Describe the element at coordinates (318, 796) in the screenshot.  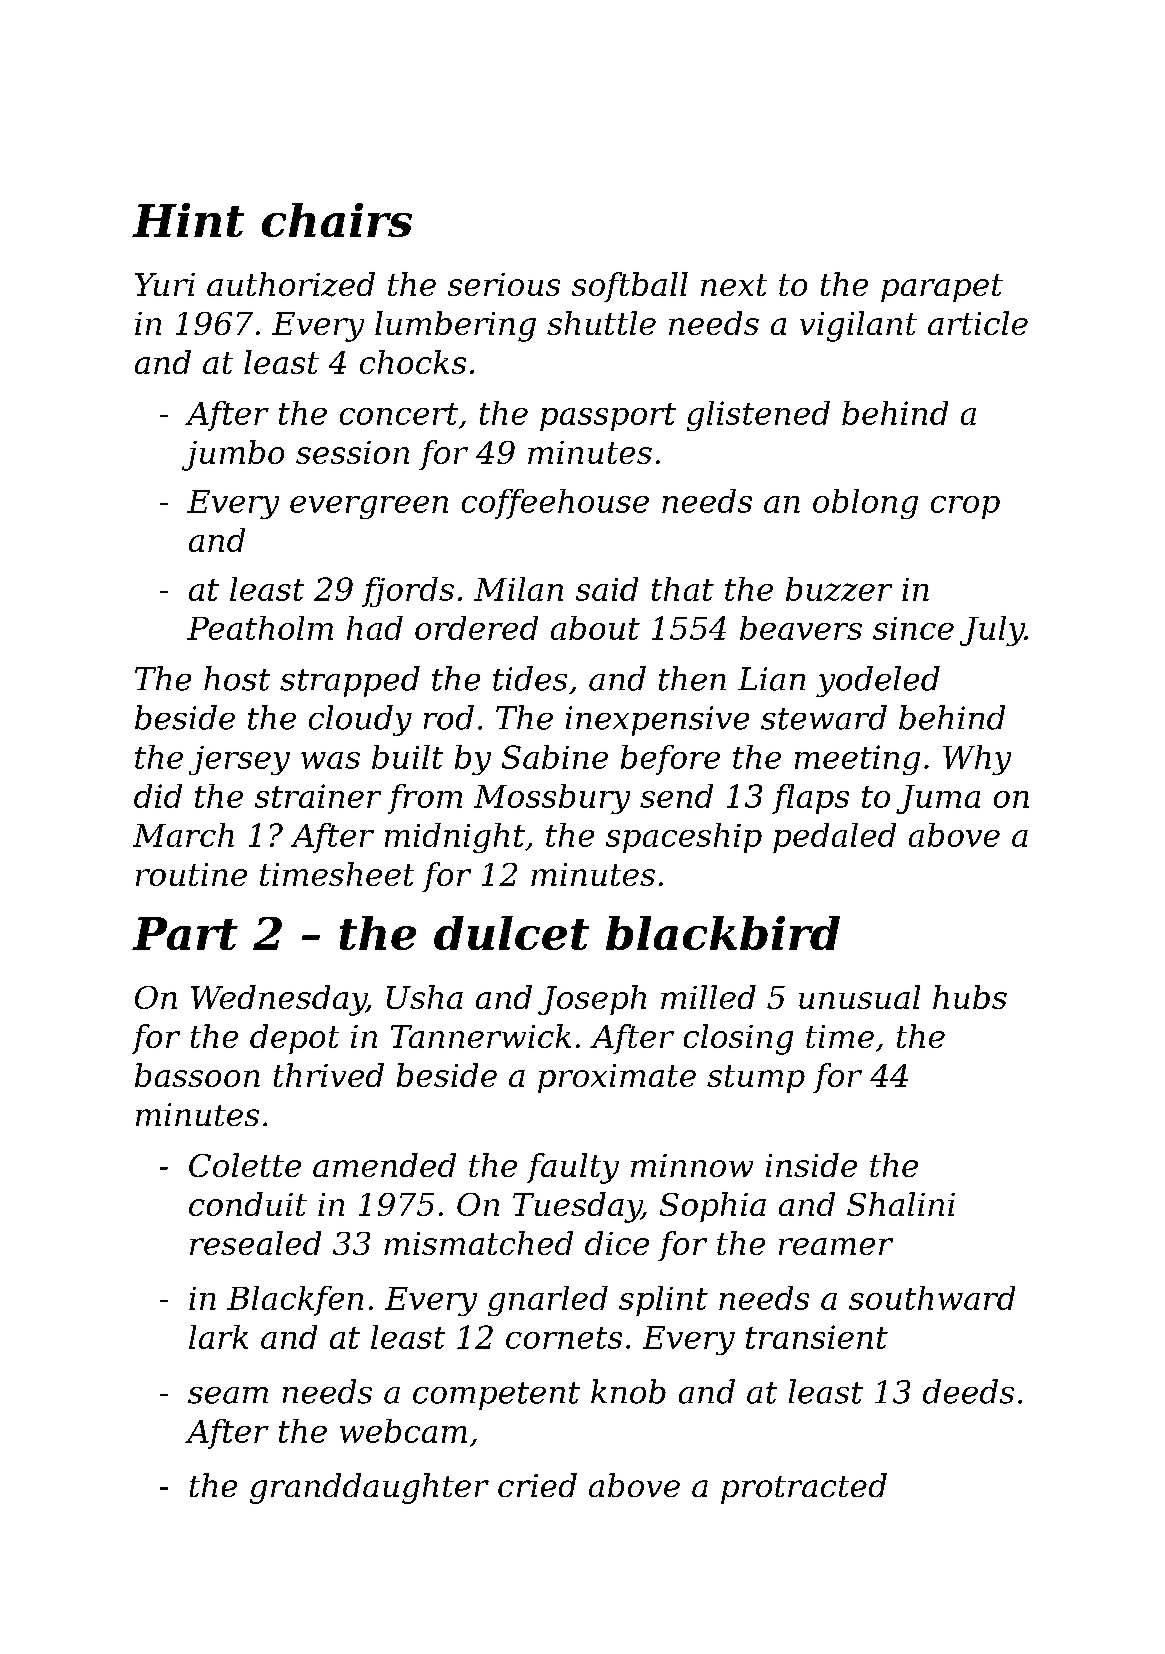
I see `strainer` at that location.
